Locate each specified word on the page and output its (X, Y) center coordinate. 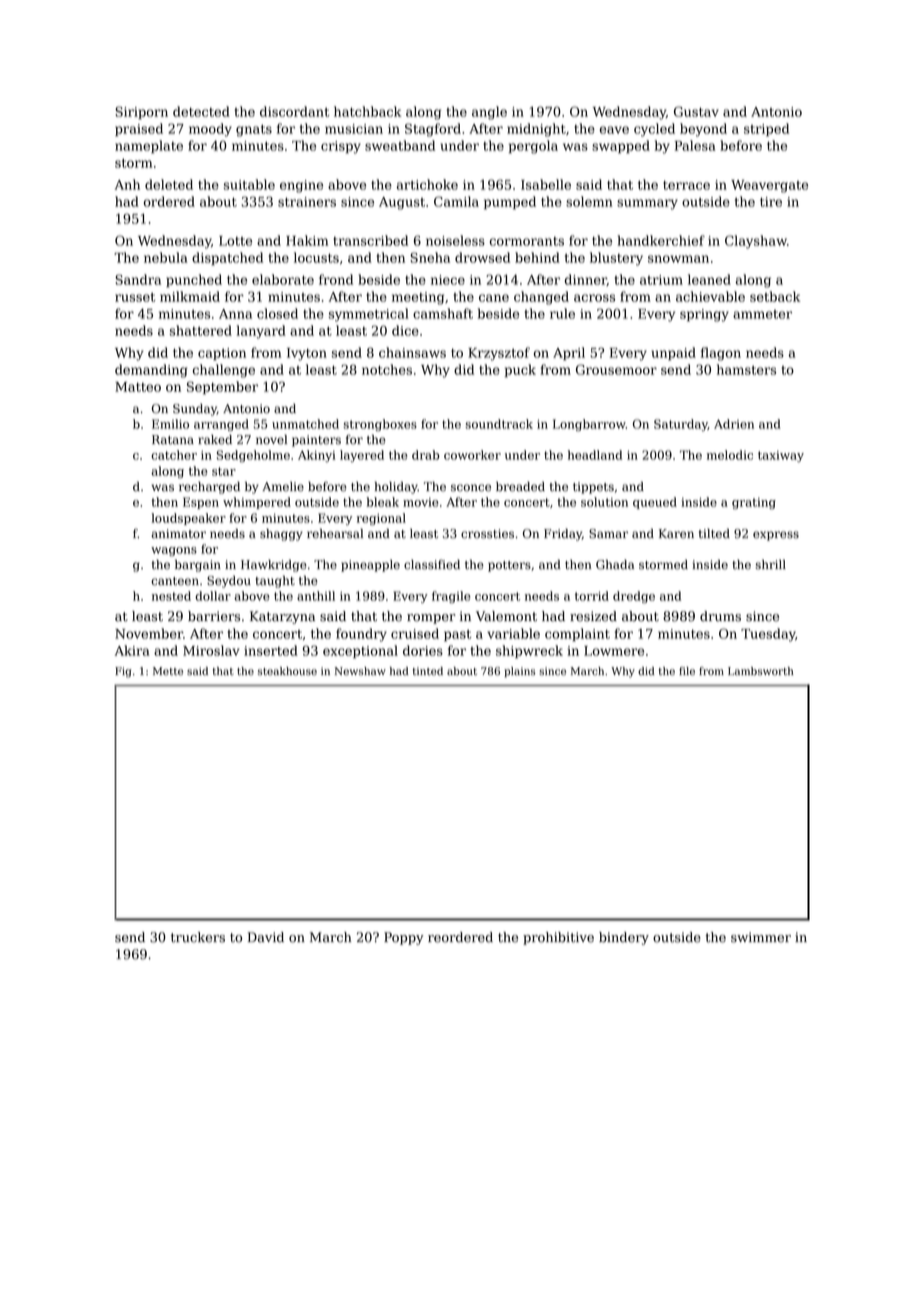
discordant (295, 111)
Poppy (404, 938)
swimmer (761, 937)
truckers (198, 937)
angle (489, 113)
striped (766, 129)
